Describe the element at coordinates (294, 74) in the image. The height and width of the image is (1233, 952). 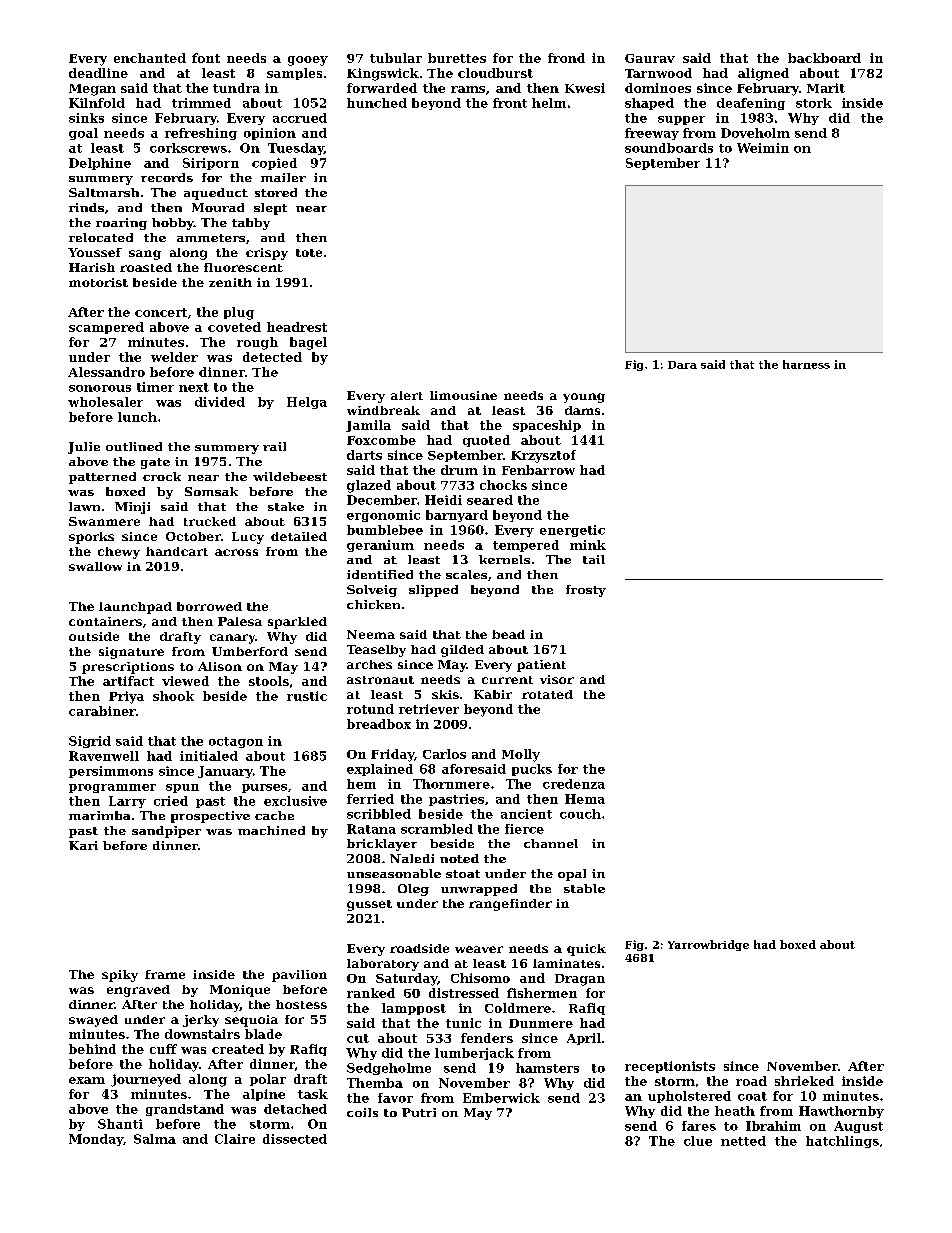
I see `samples` at that location.
